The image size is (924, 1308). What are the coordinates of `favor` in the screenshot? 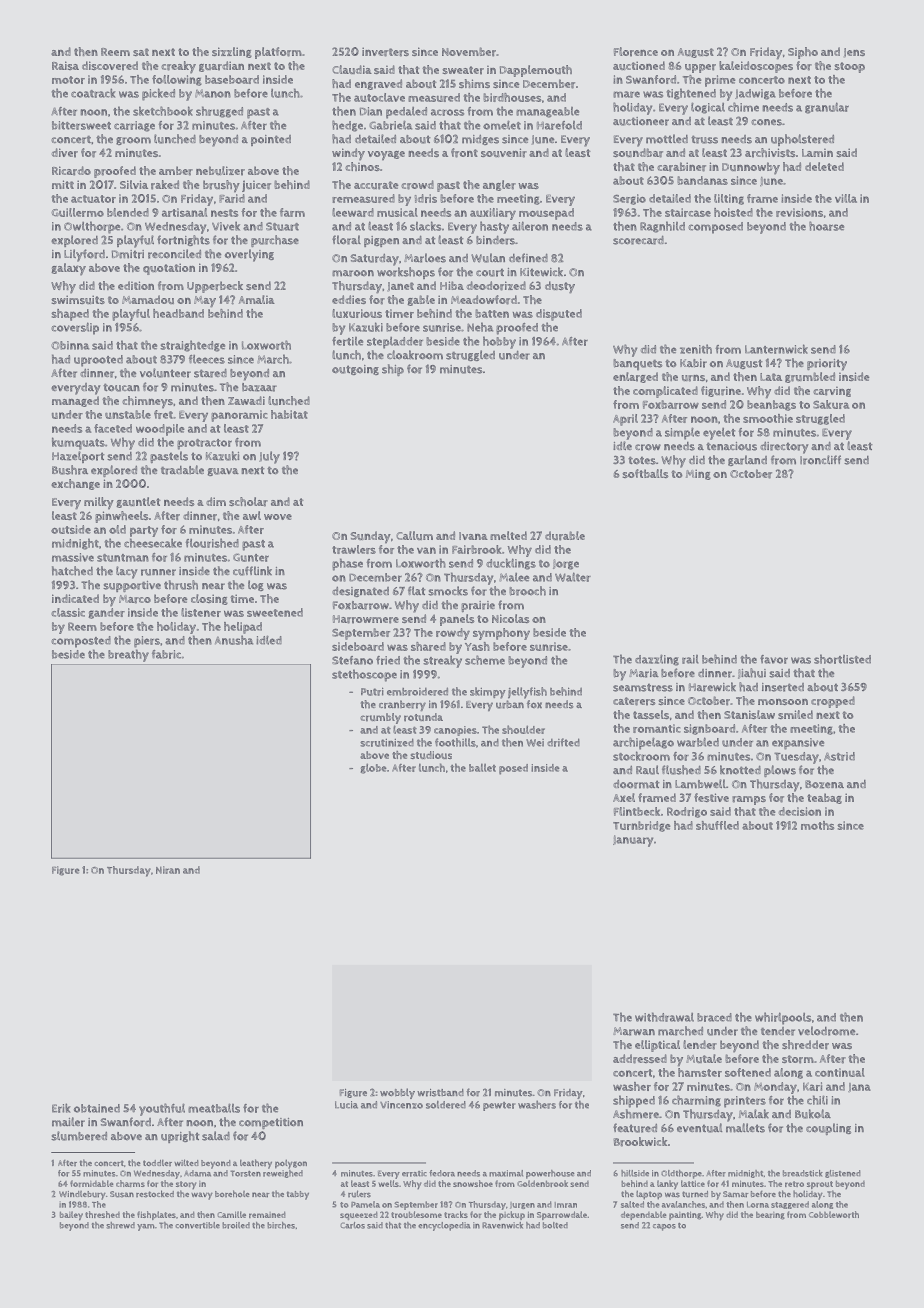 It's located at (774, 659).
